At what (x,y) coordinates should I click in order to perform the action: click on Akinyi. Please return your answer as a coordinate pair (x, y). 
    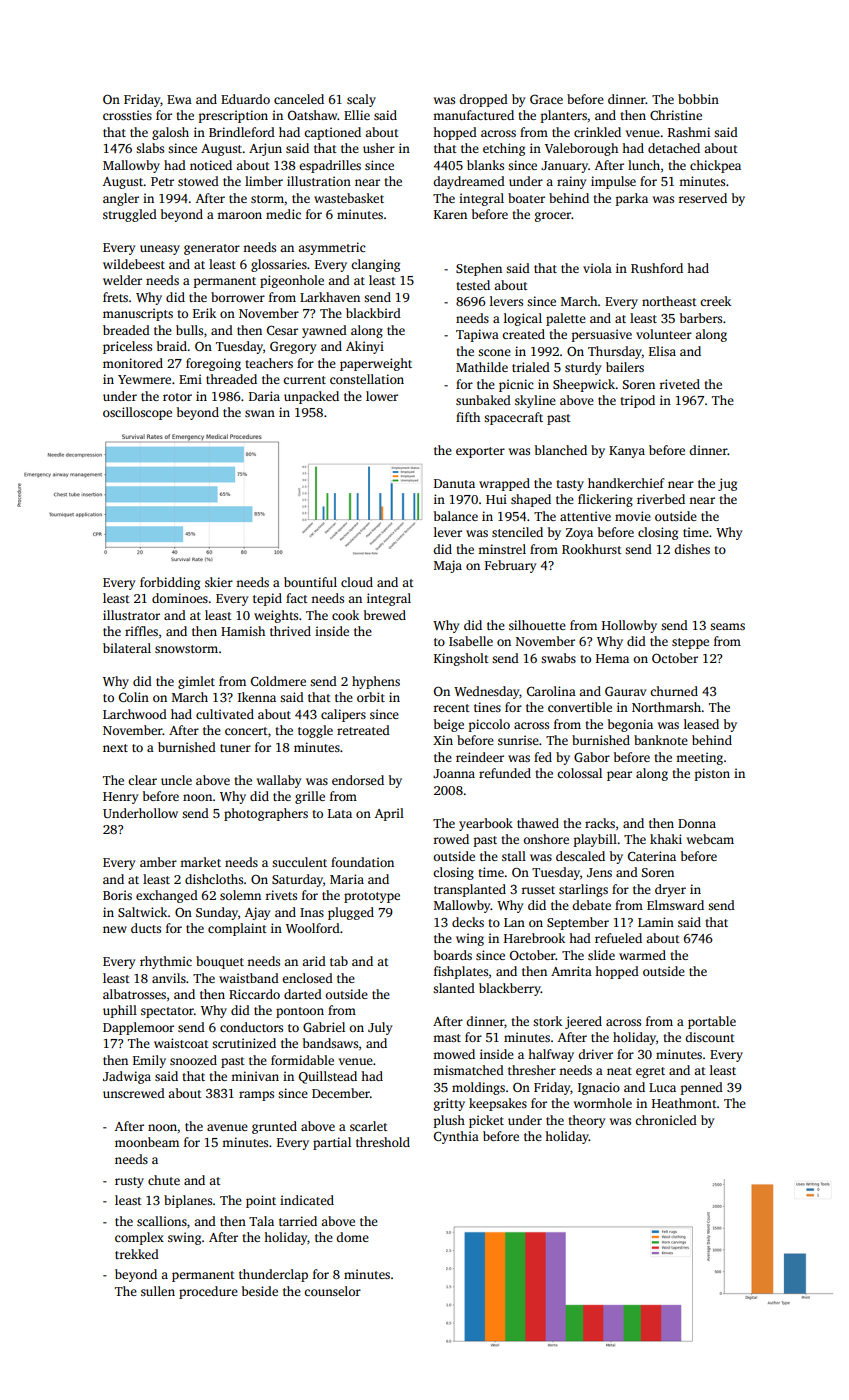
    Looking at the image, I should click on (365, 347).
